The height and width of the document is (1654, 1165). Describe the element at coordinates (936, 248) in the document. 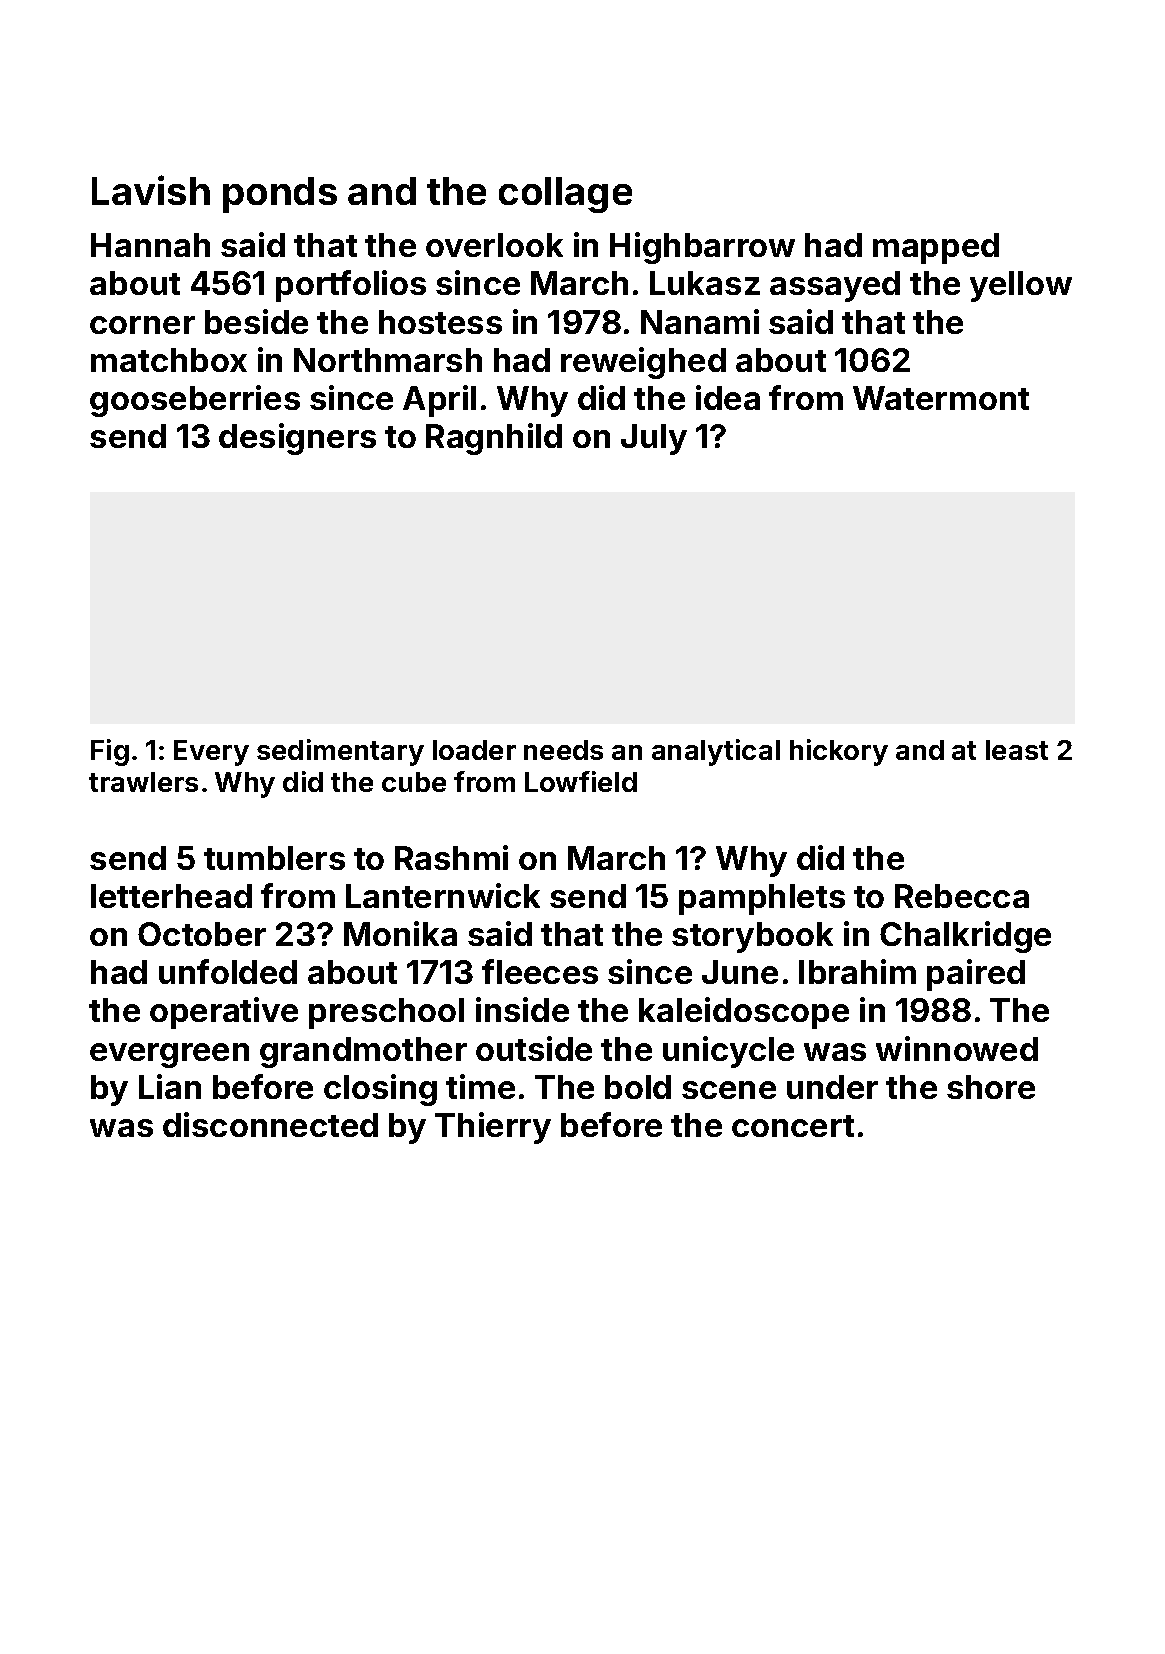

I see `mapped` at that location.
